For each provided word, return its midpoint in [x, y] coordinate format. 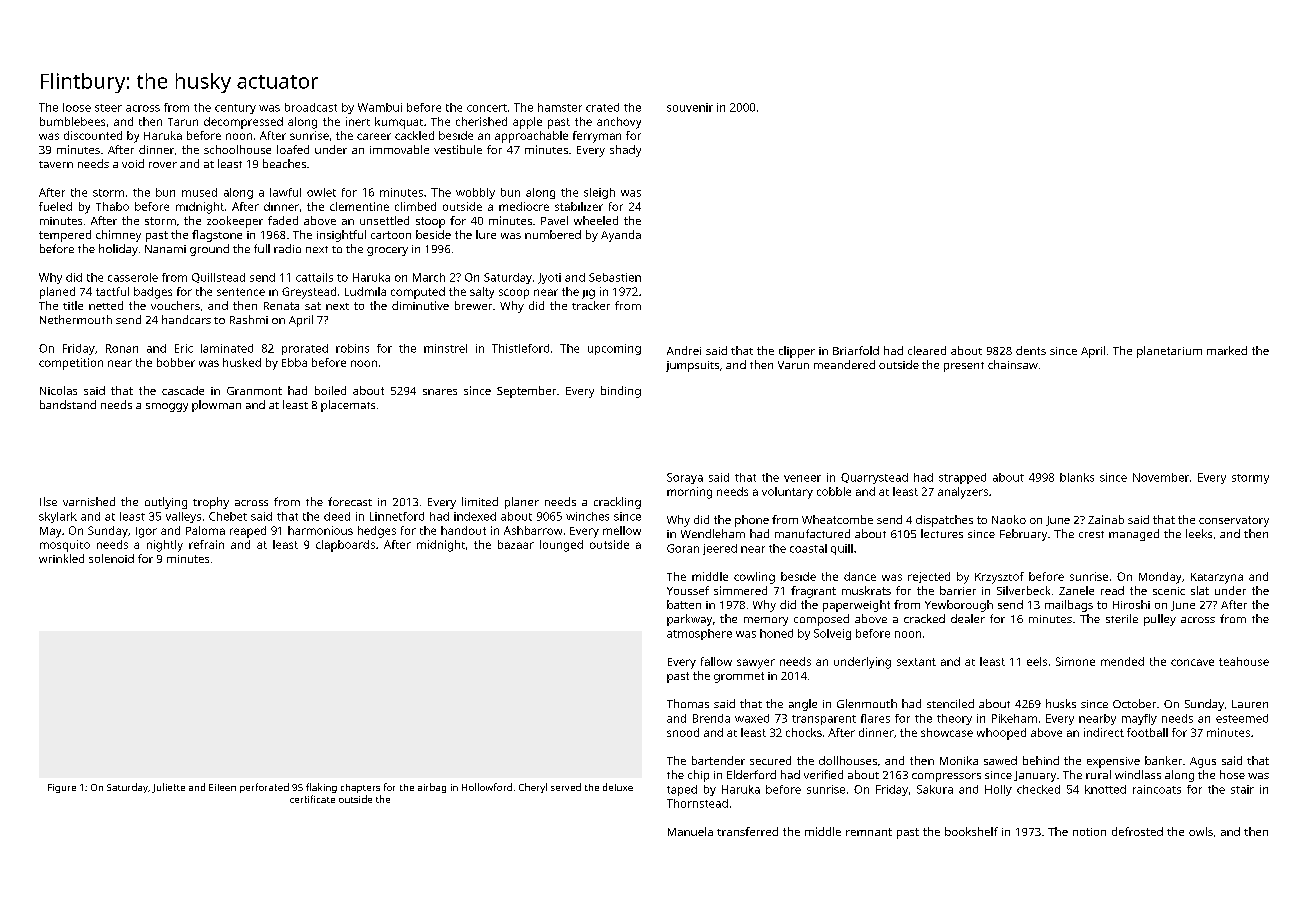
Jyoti [549, 278]
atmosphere [699, 634]
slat [1200, 590]
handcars [186, 319]
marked [1227, 350]
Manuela [690, 831]
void [133, 163]
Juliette [168, 788]
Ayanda [621, 236]
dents [1031, 350]
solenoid [111, 558]
